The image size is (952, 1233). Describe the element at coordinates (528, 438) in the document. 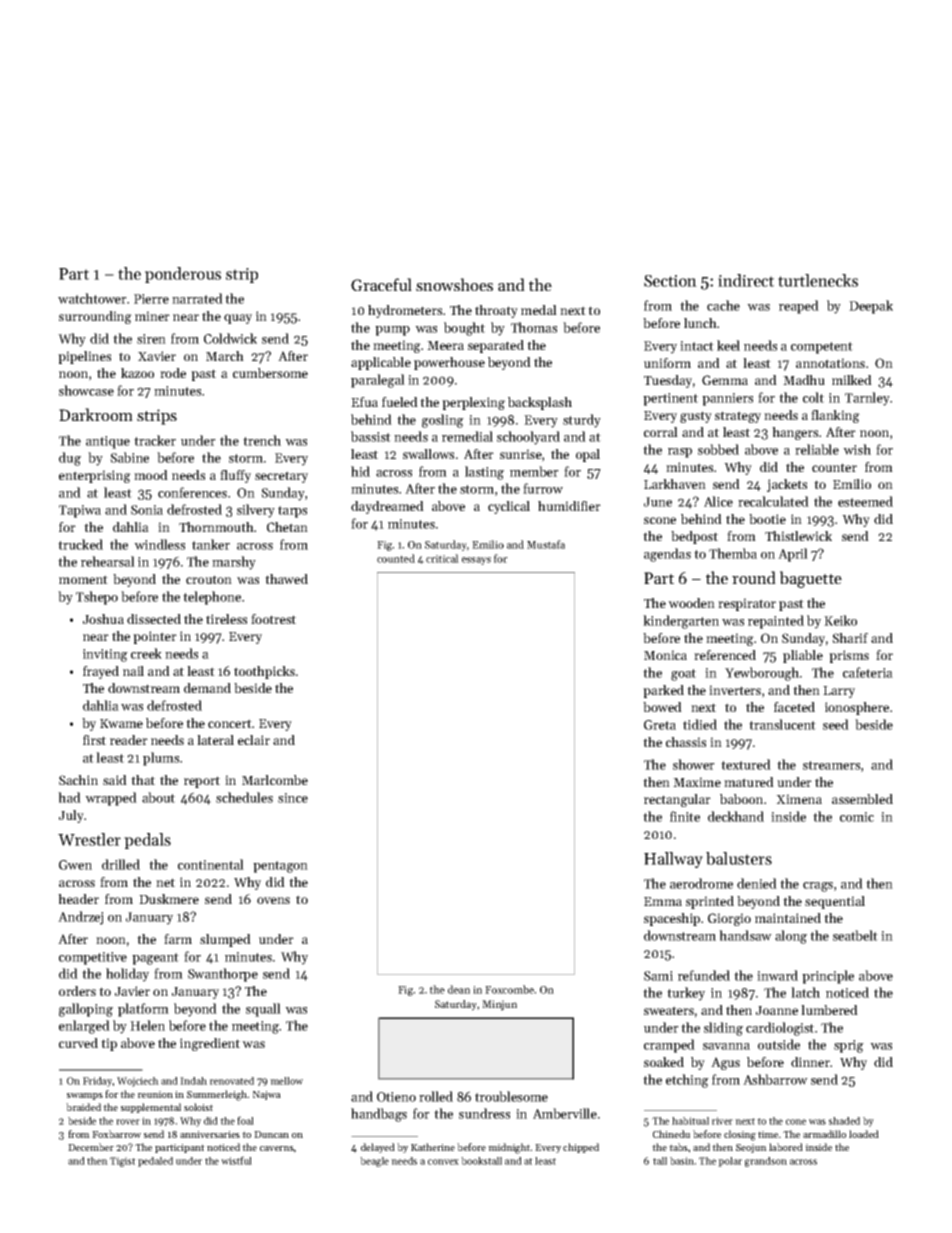

I see `schoolyard` at that location.
